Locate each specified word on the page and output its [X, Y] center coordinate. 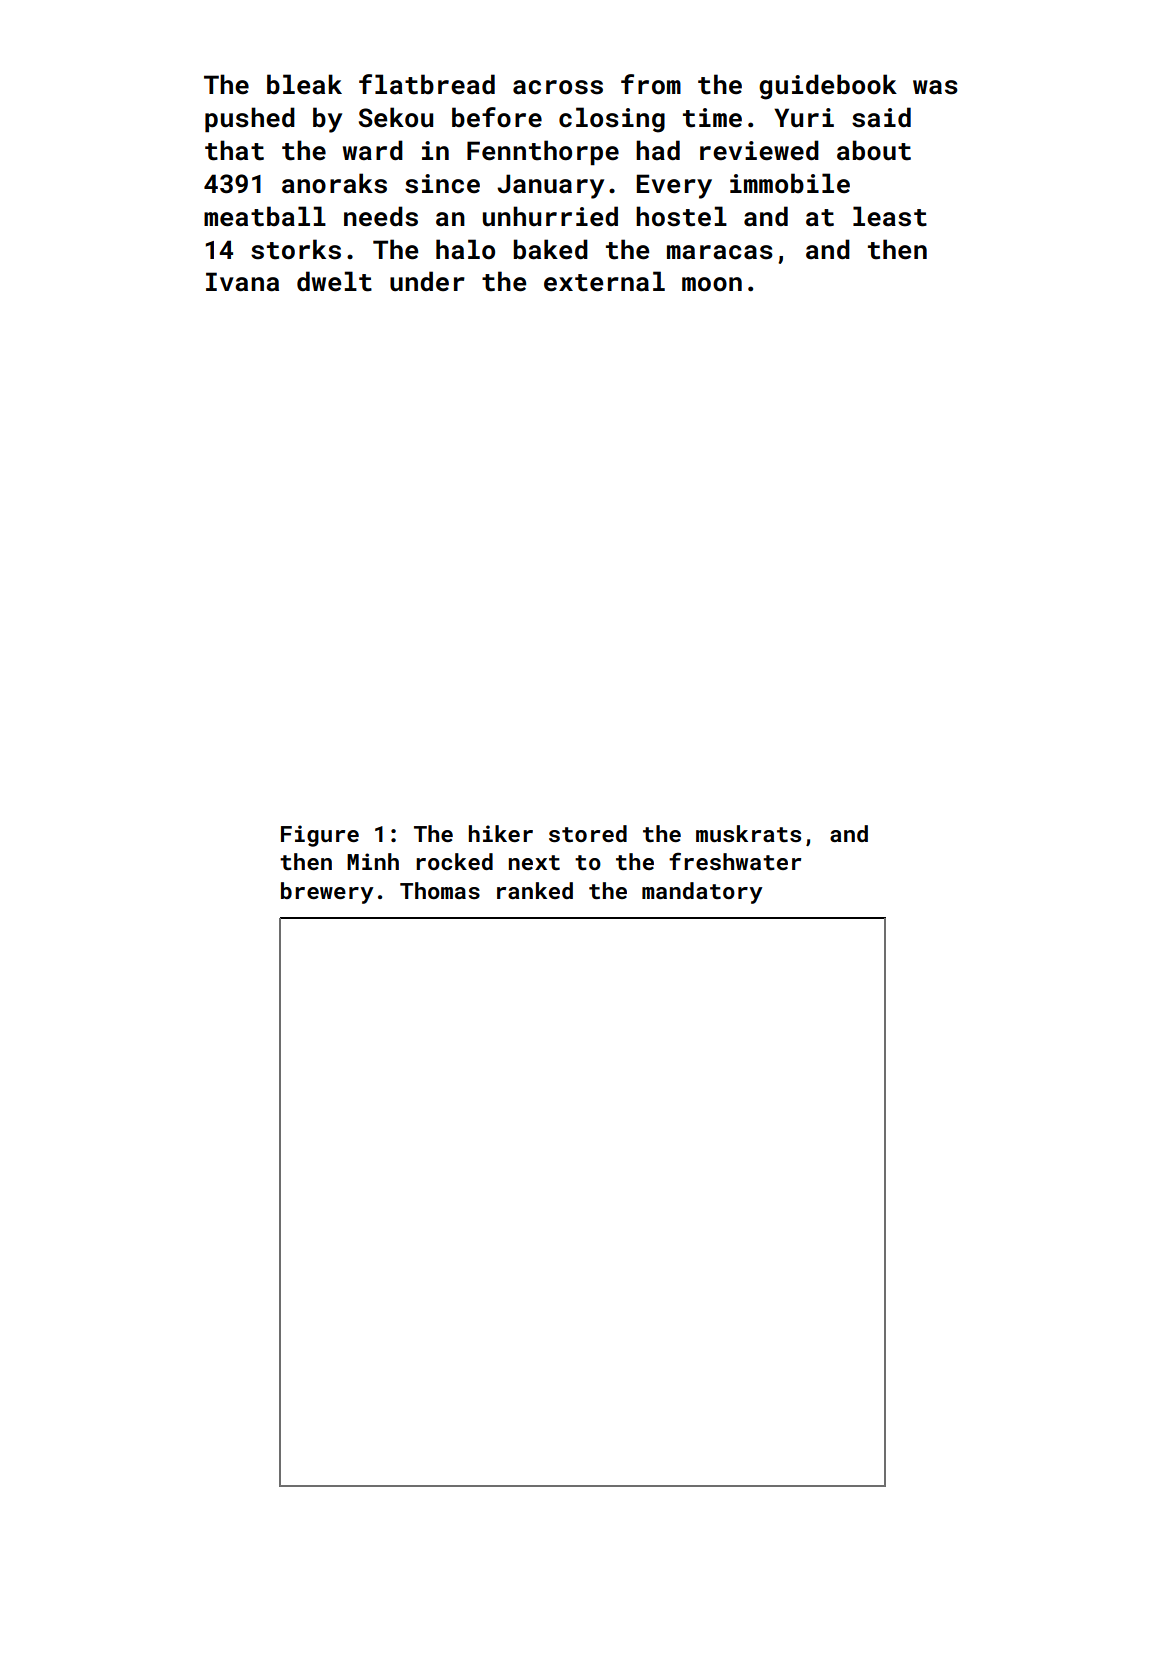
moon [712, 284]
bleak [304, 84]
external [604, 281]
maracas [720, 252]
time [712, 118]
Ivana [242, 282]
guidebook [828, 87]
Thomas [440, 890]
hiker [501, 833]
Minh [373, 861]
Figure [320, 836]
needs [381, 216]
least [890, 216]
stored [588, 833]
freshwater [735, 861]
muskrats [748, 833]
